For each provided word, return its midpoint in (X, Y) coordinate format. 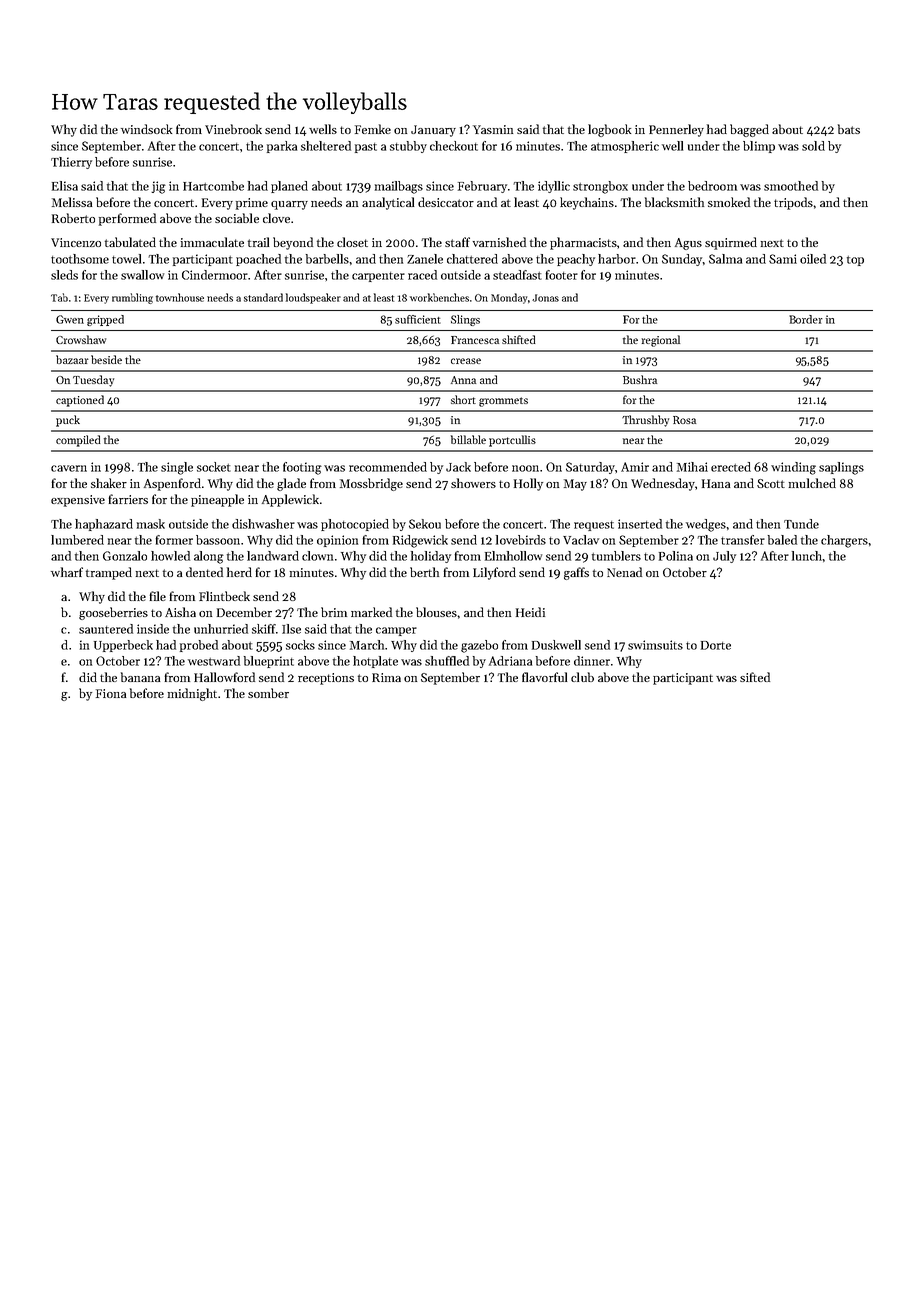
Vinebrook (233, 129)
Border (806, 319)
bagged (749, 130)
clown (317, 556)
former (174, 540)
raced (422, 275)
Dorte (716, 645)
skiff (264, 629)
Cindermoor (215, 275)
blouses (436, 612)
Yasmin (493, 129)
